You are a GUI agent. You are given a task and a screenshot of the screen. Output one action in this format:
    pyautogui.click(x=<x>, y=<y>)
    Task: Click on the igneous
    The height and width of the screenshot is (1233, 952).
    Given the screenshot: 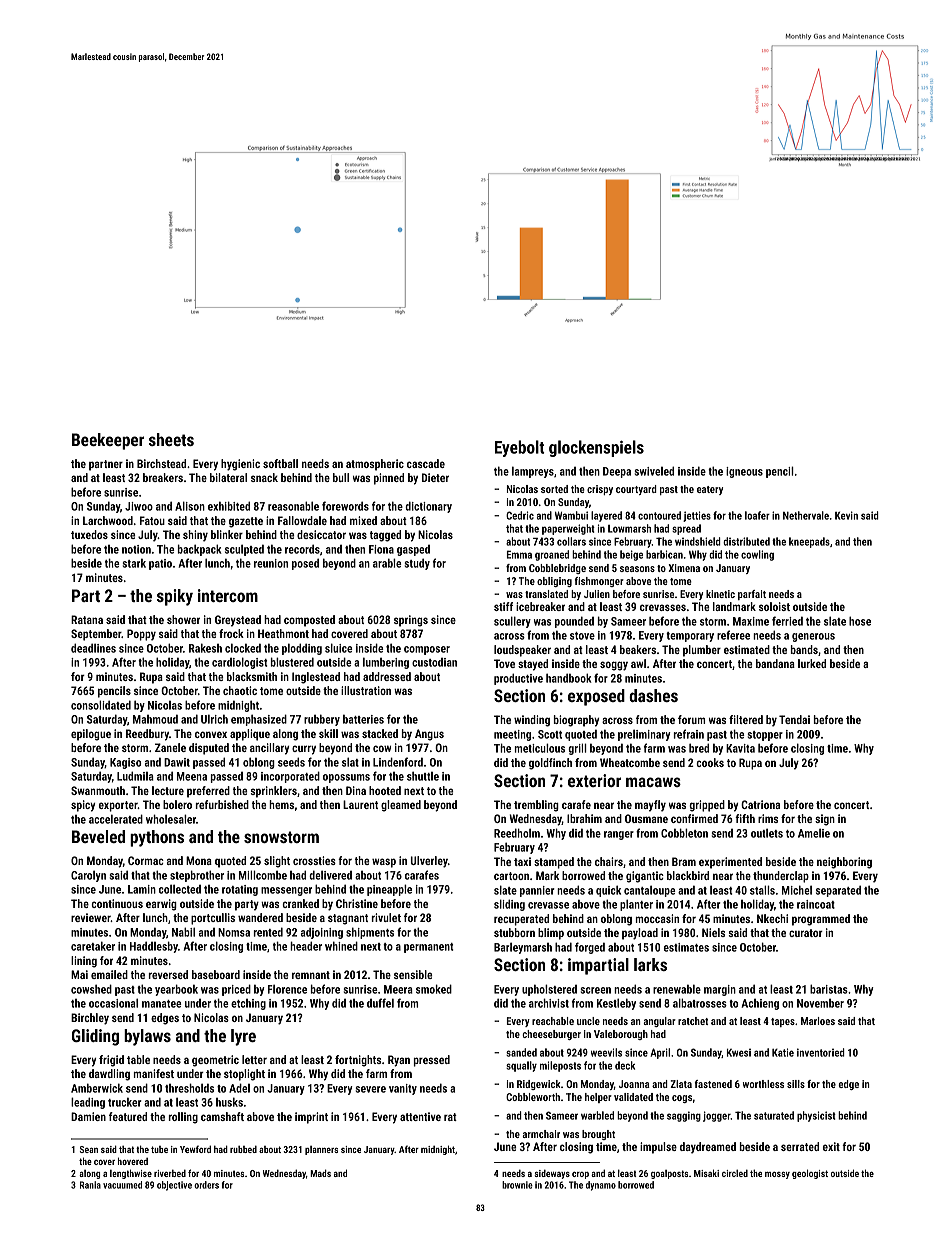 What is the action you would take?
    pyautogui.click(x=744, y=472)
